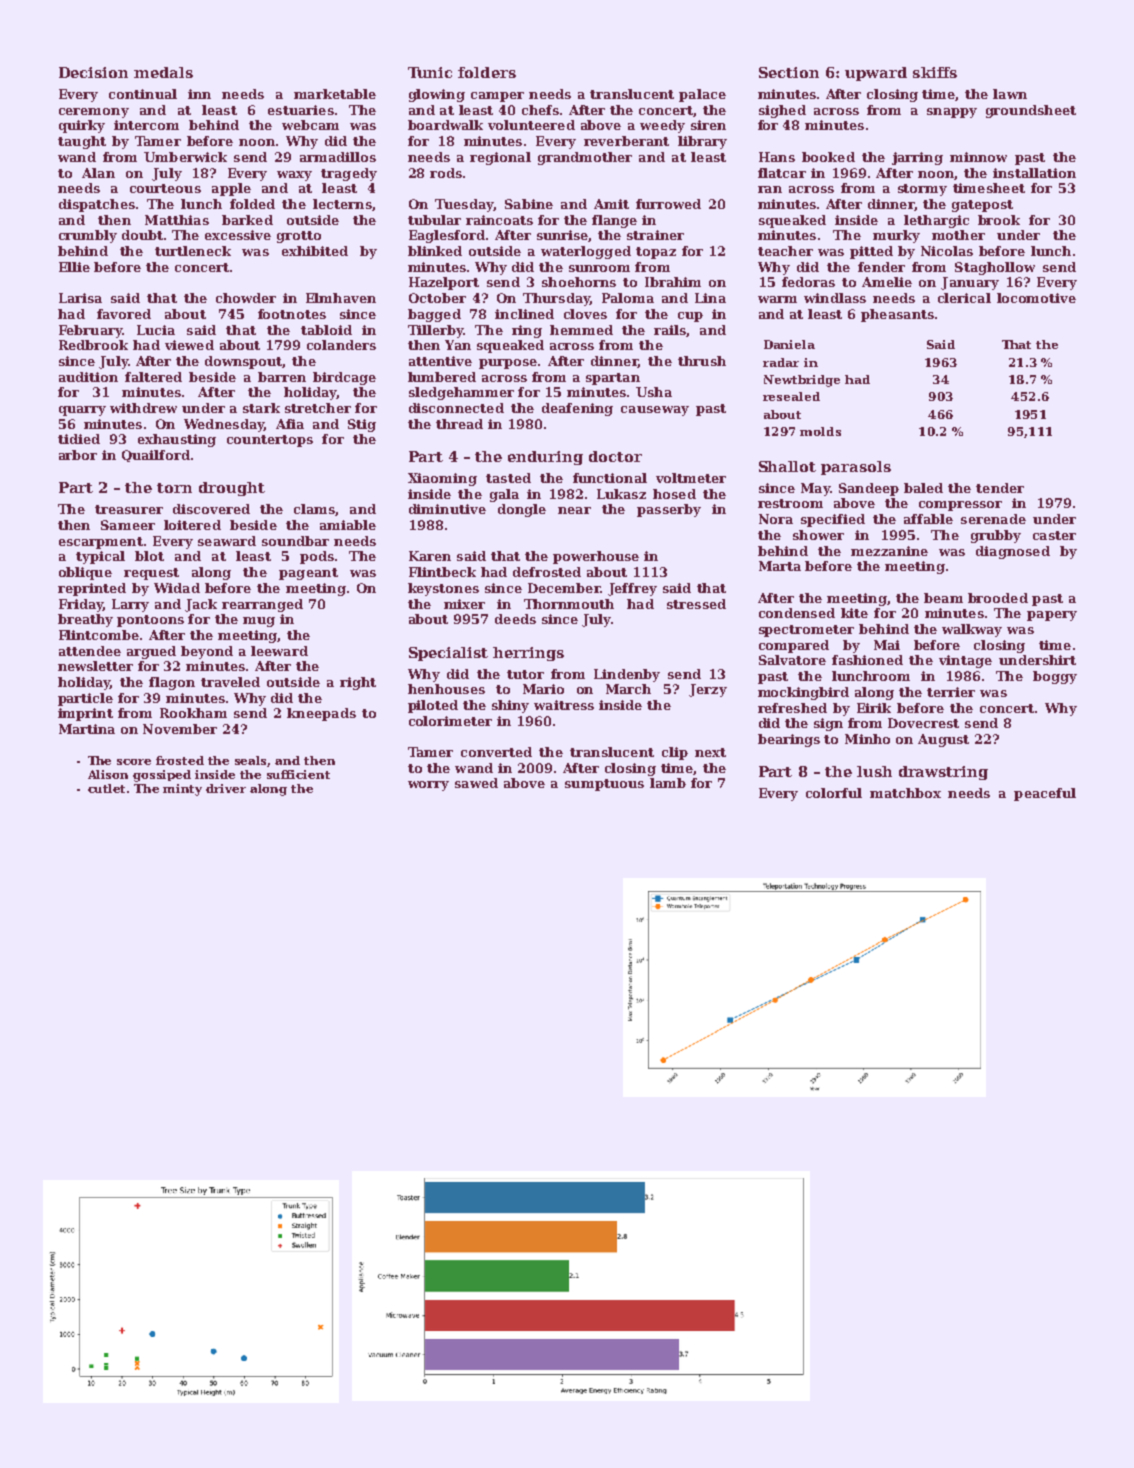 The image size is (1134, 1468). What do you see at coordinates (93, 72) in the screenshot?
I see `Decision` at bounding box center [93, 72].
